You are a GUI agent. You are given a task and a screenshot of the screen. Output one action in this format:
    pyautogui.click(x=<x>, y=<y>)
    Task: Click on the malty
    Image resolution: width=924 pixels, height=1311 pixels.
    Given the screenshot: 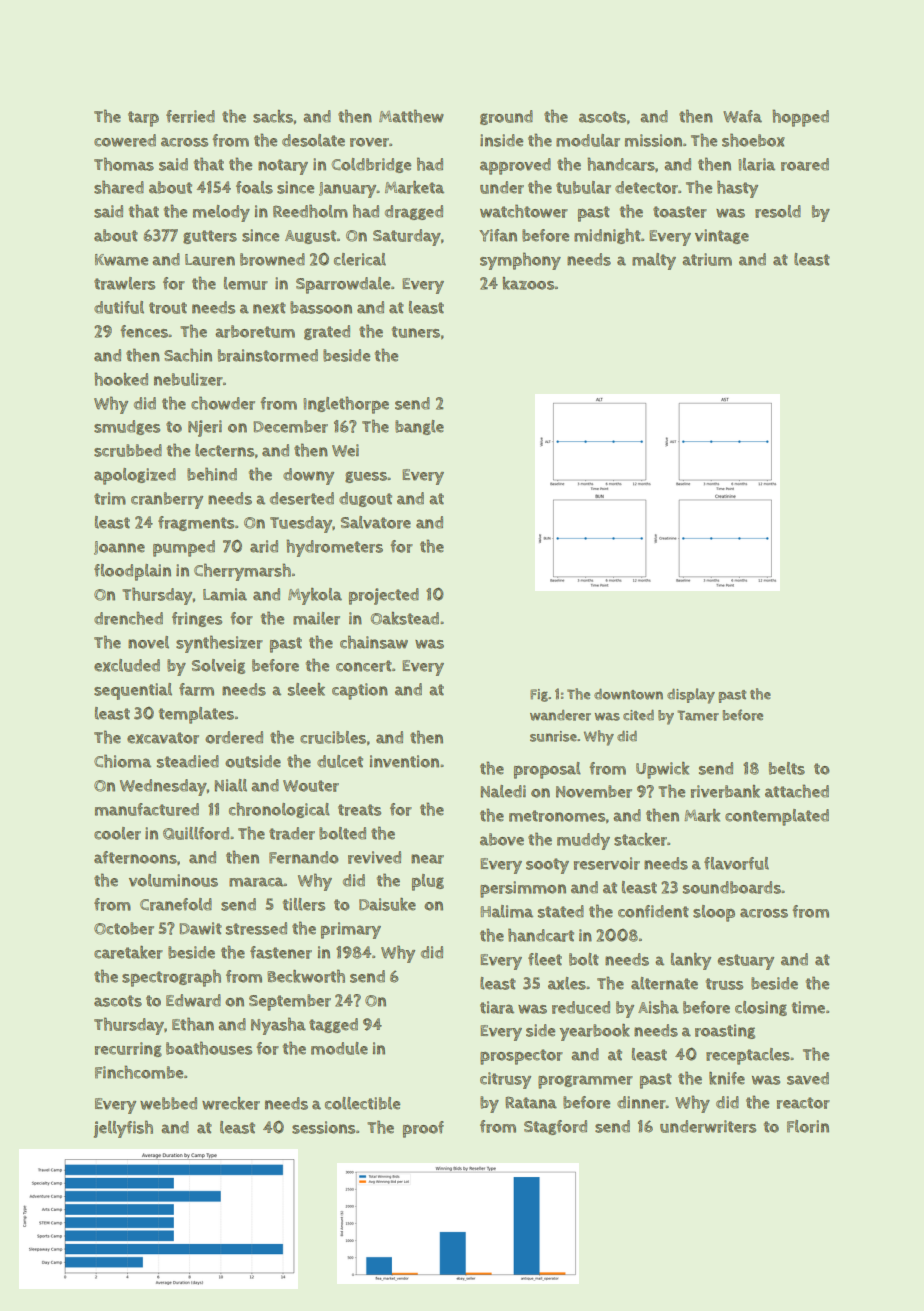 What is the action you would take?
    pyautogui.click(x=654, y=261)
